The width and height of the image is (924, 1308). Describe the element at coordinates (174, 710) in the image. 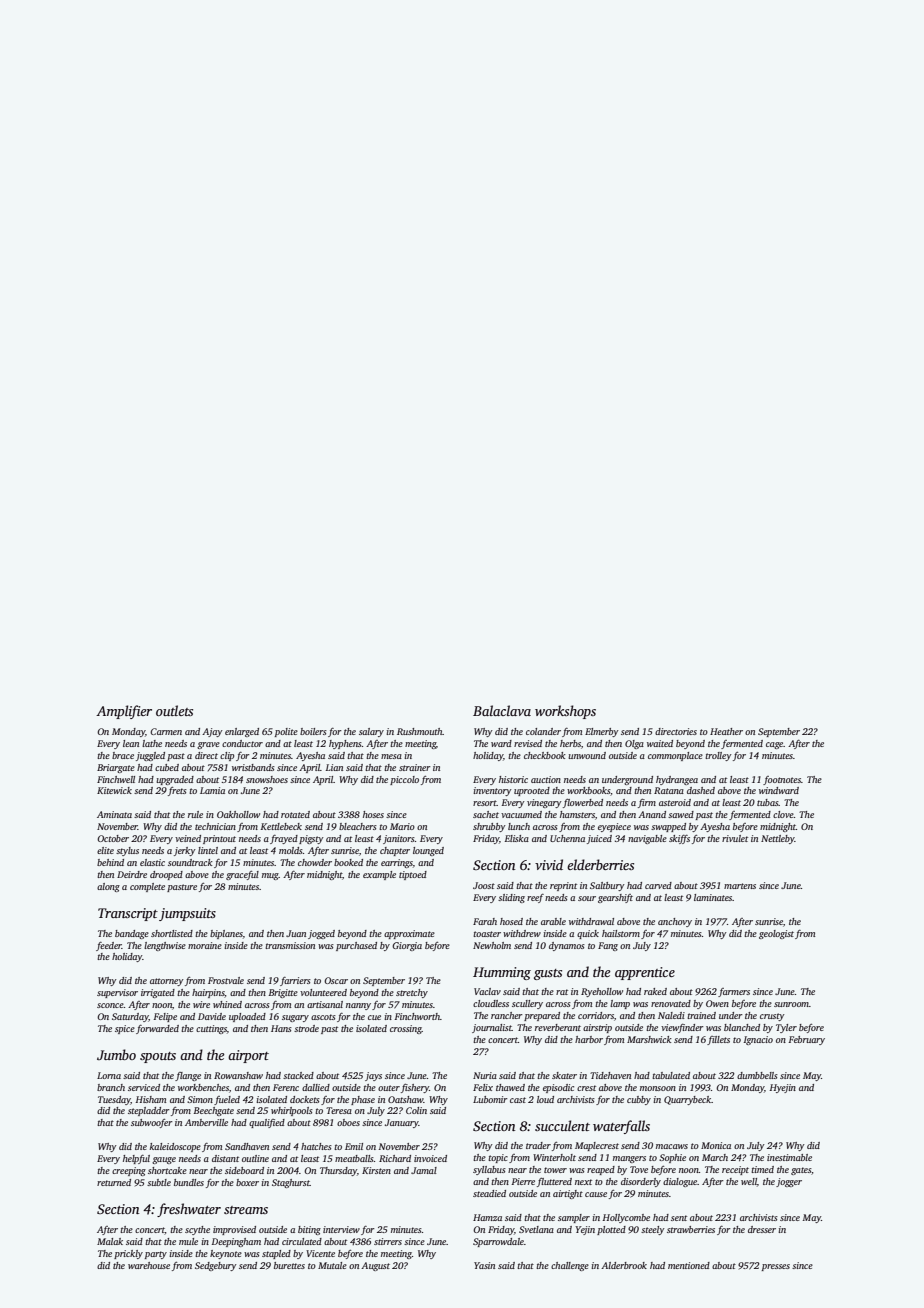

I see `outlets` at that location.
